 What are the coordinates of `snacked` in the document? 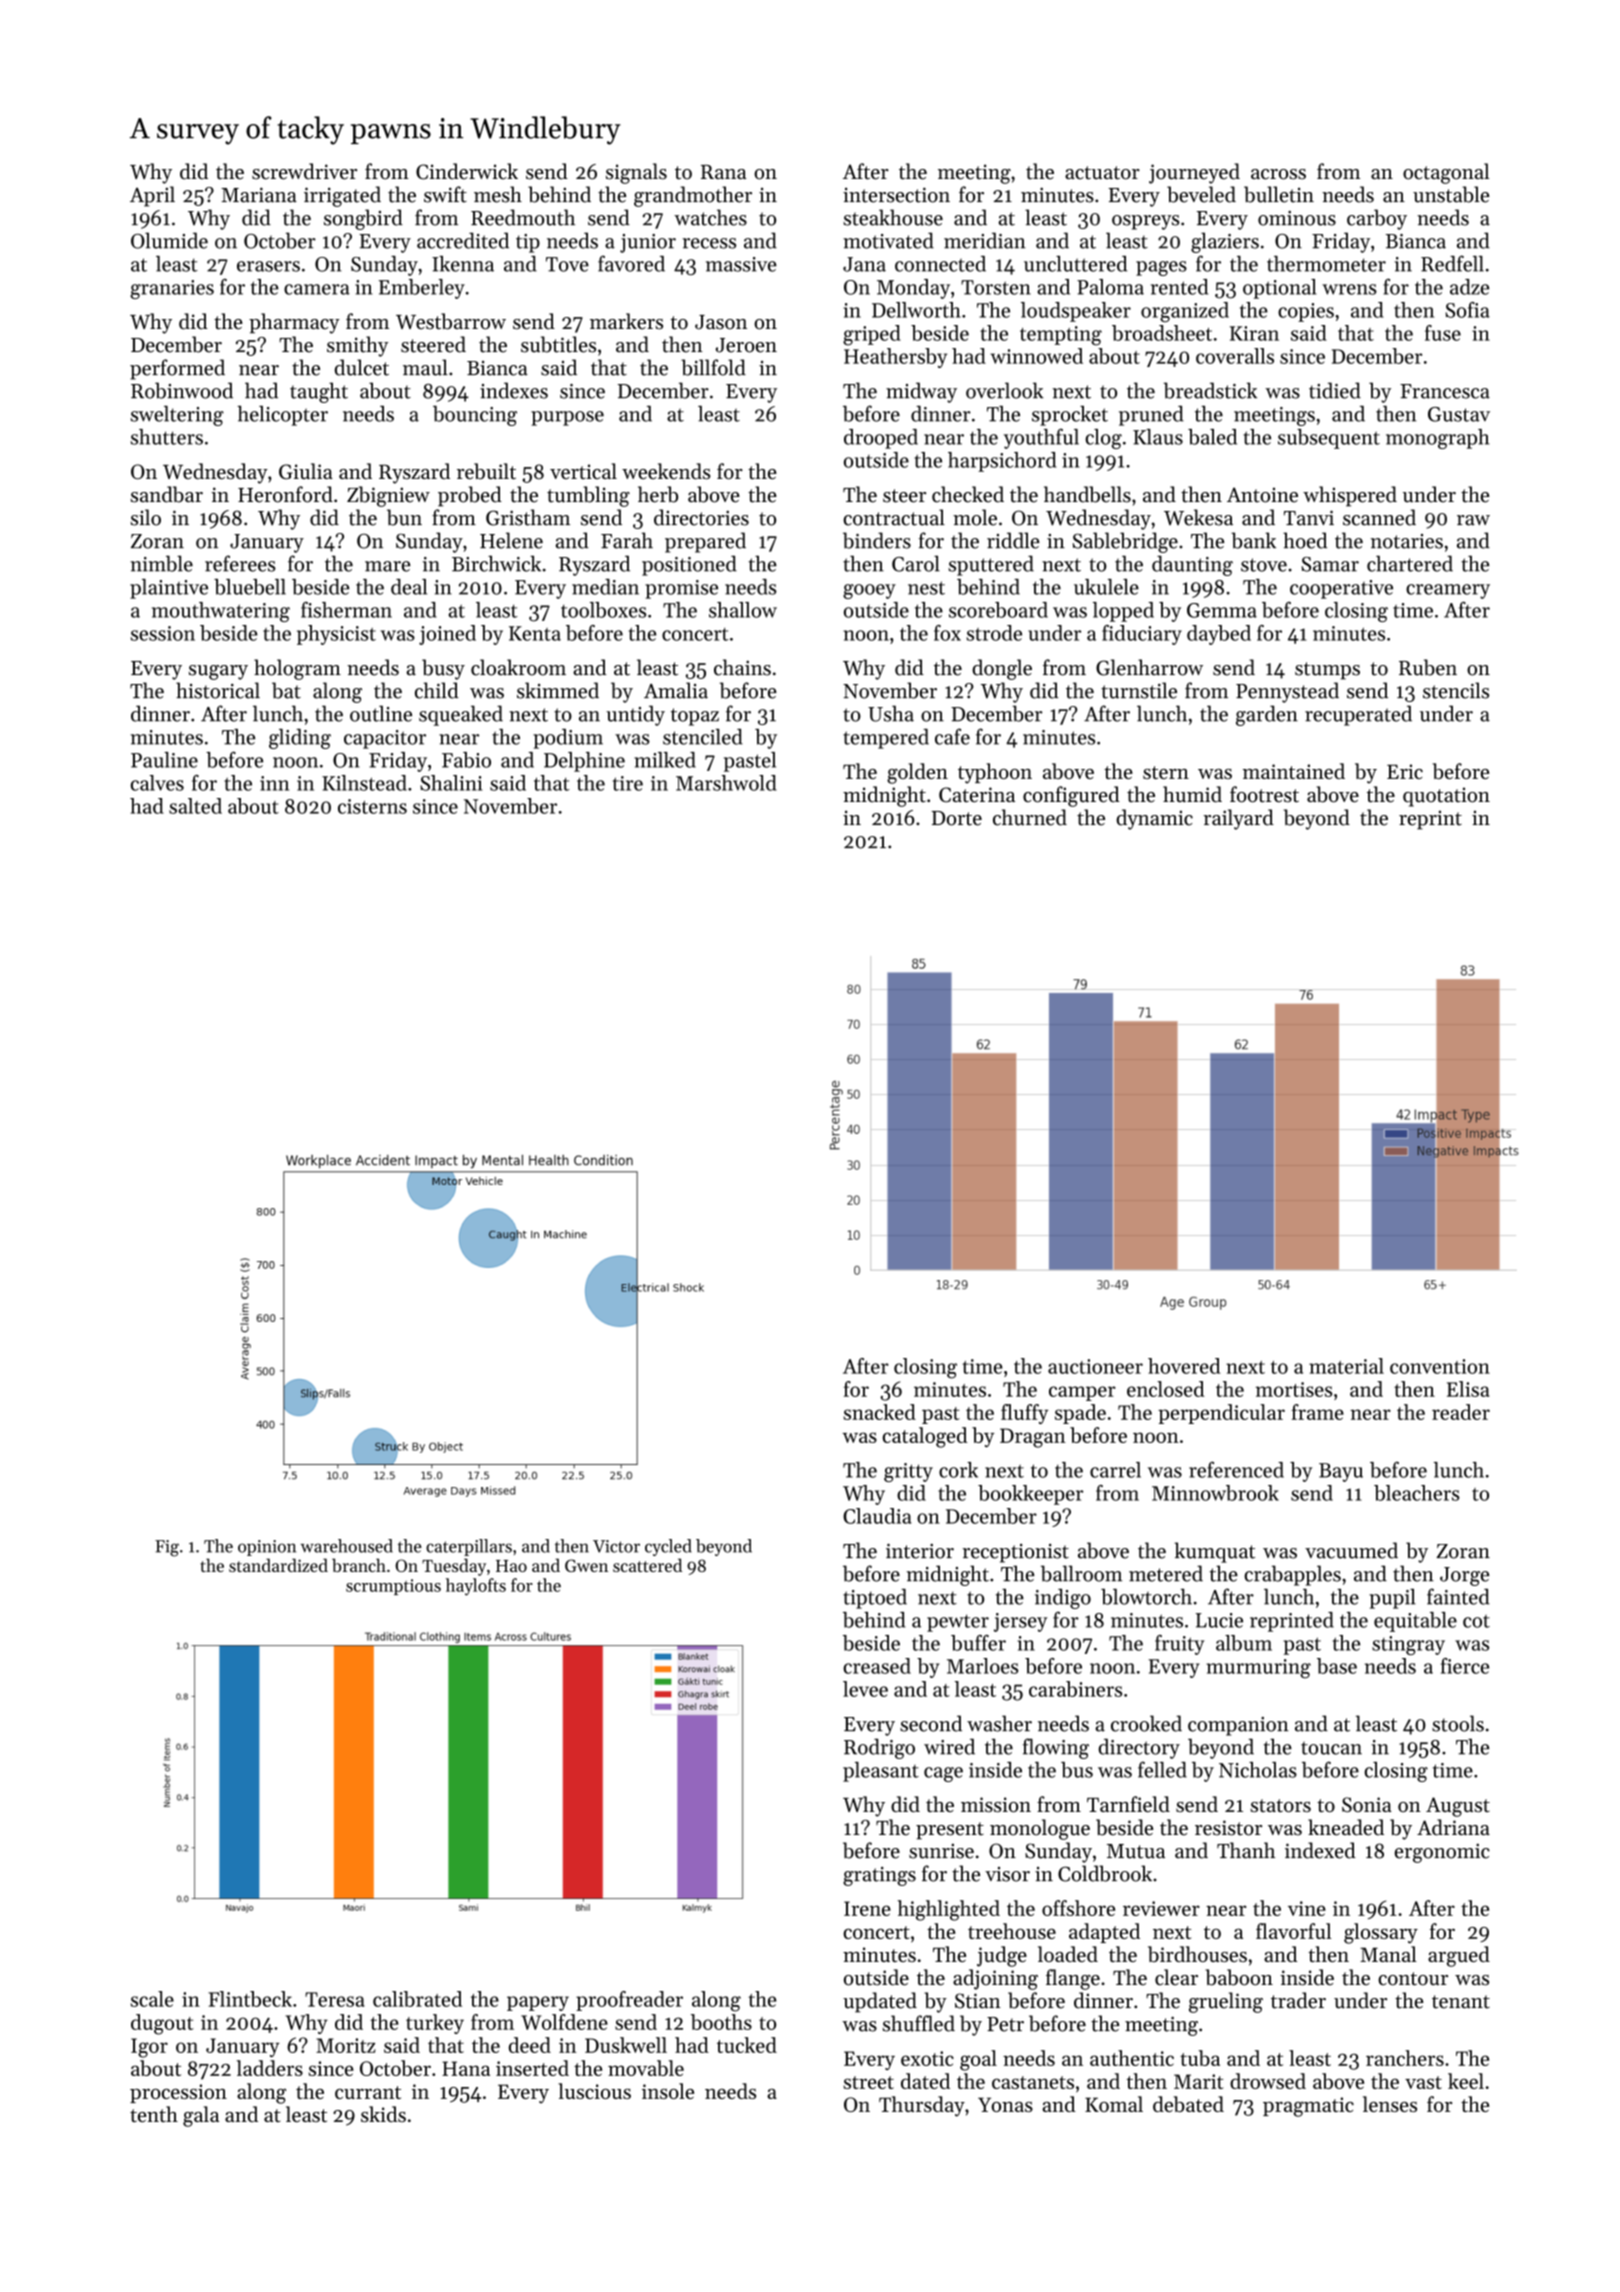 It's located at (879, 1412).
